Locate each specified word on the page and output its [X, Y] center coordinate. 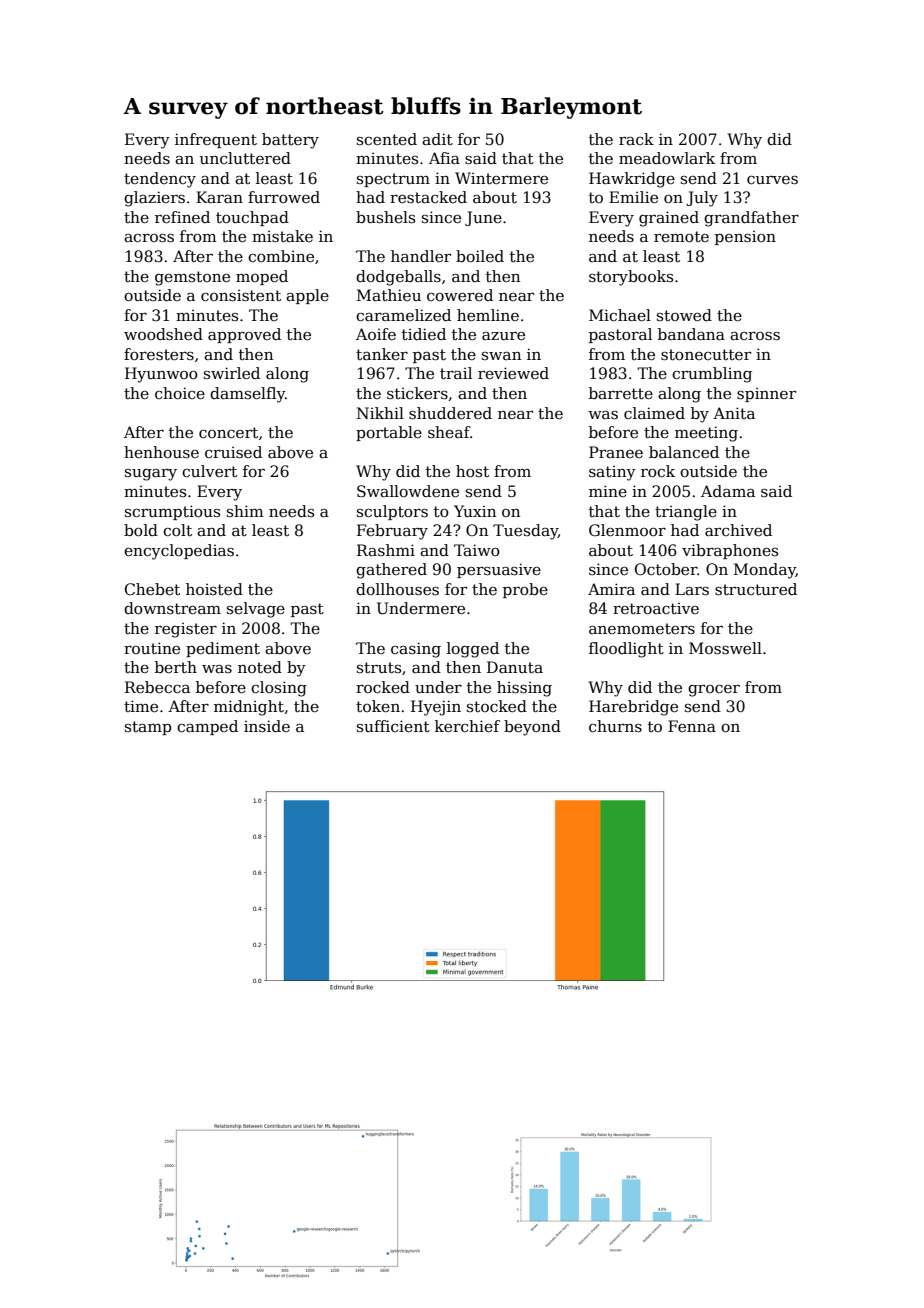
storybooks [631, 278]
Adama [728, 491]
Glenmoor [627, 530]
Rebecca [157, 687]
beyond [532, 728]
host [472, 471]
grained [669, 219]
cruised [233, 452]
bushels [385, 217]
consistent [241, 296]
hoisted [214, 589]
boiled [480, 256]
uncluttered [245, 158]
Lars [692, 589]
